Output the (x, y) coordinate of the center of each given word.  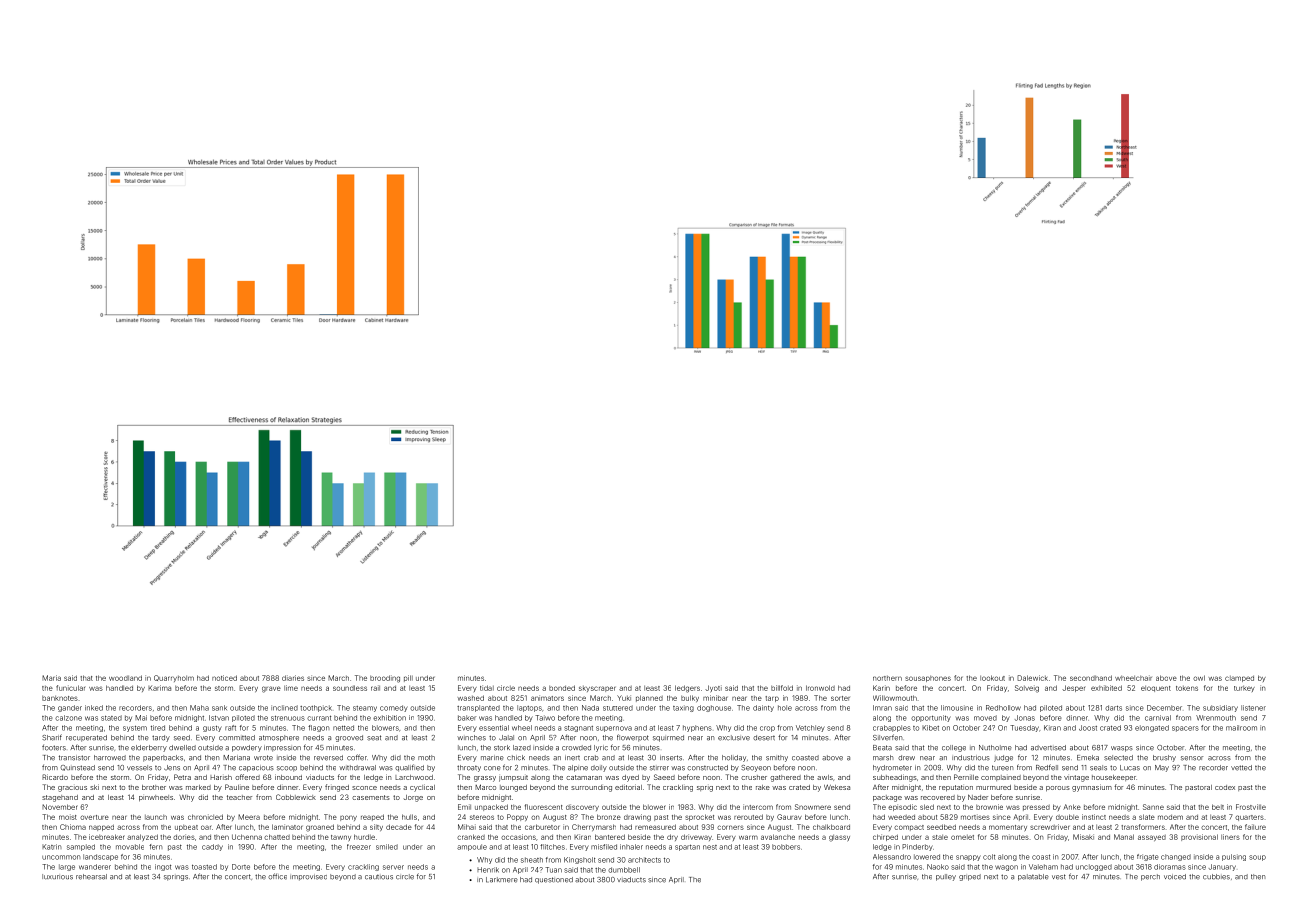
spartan (687, 847)
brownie (989, 807)
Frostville (1251, 807)
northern (887, 678)
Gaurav (789, 817)
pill (408, 678)
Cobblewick (296, 797)
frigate (1148, 857)
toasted (204, 867)
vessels (139, 768)
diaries (293, 678)
